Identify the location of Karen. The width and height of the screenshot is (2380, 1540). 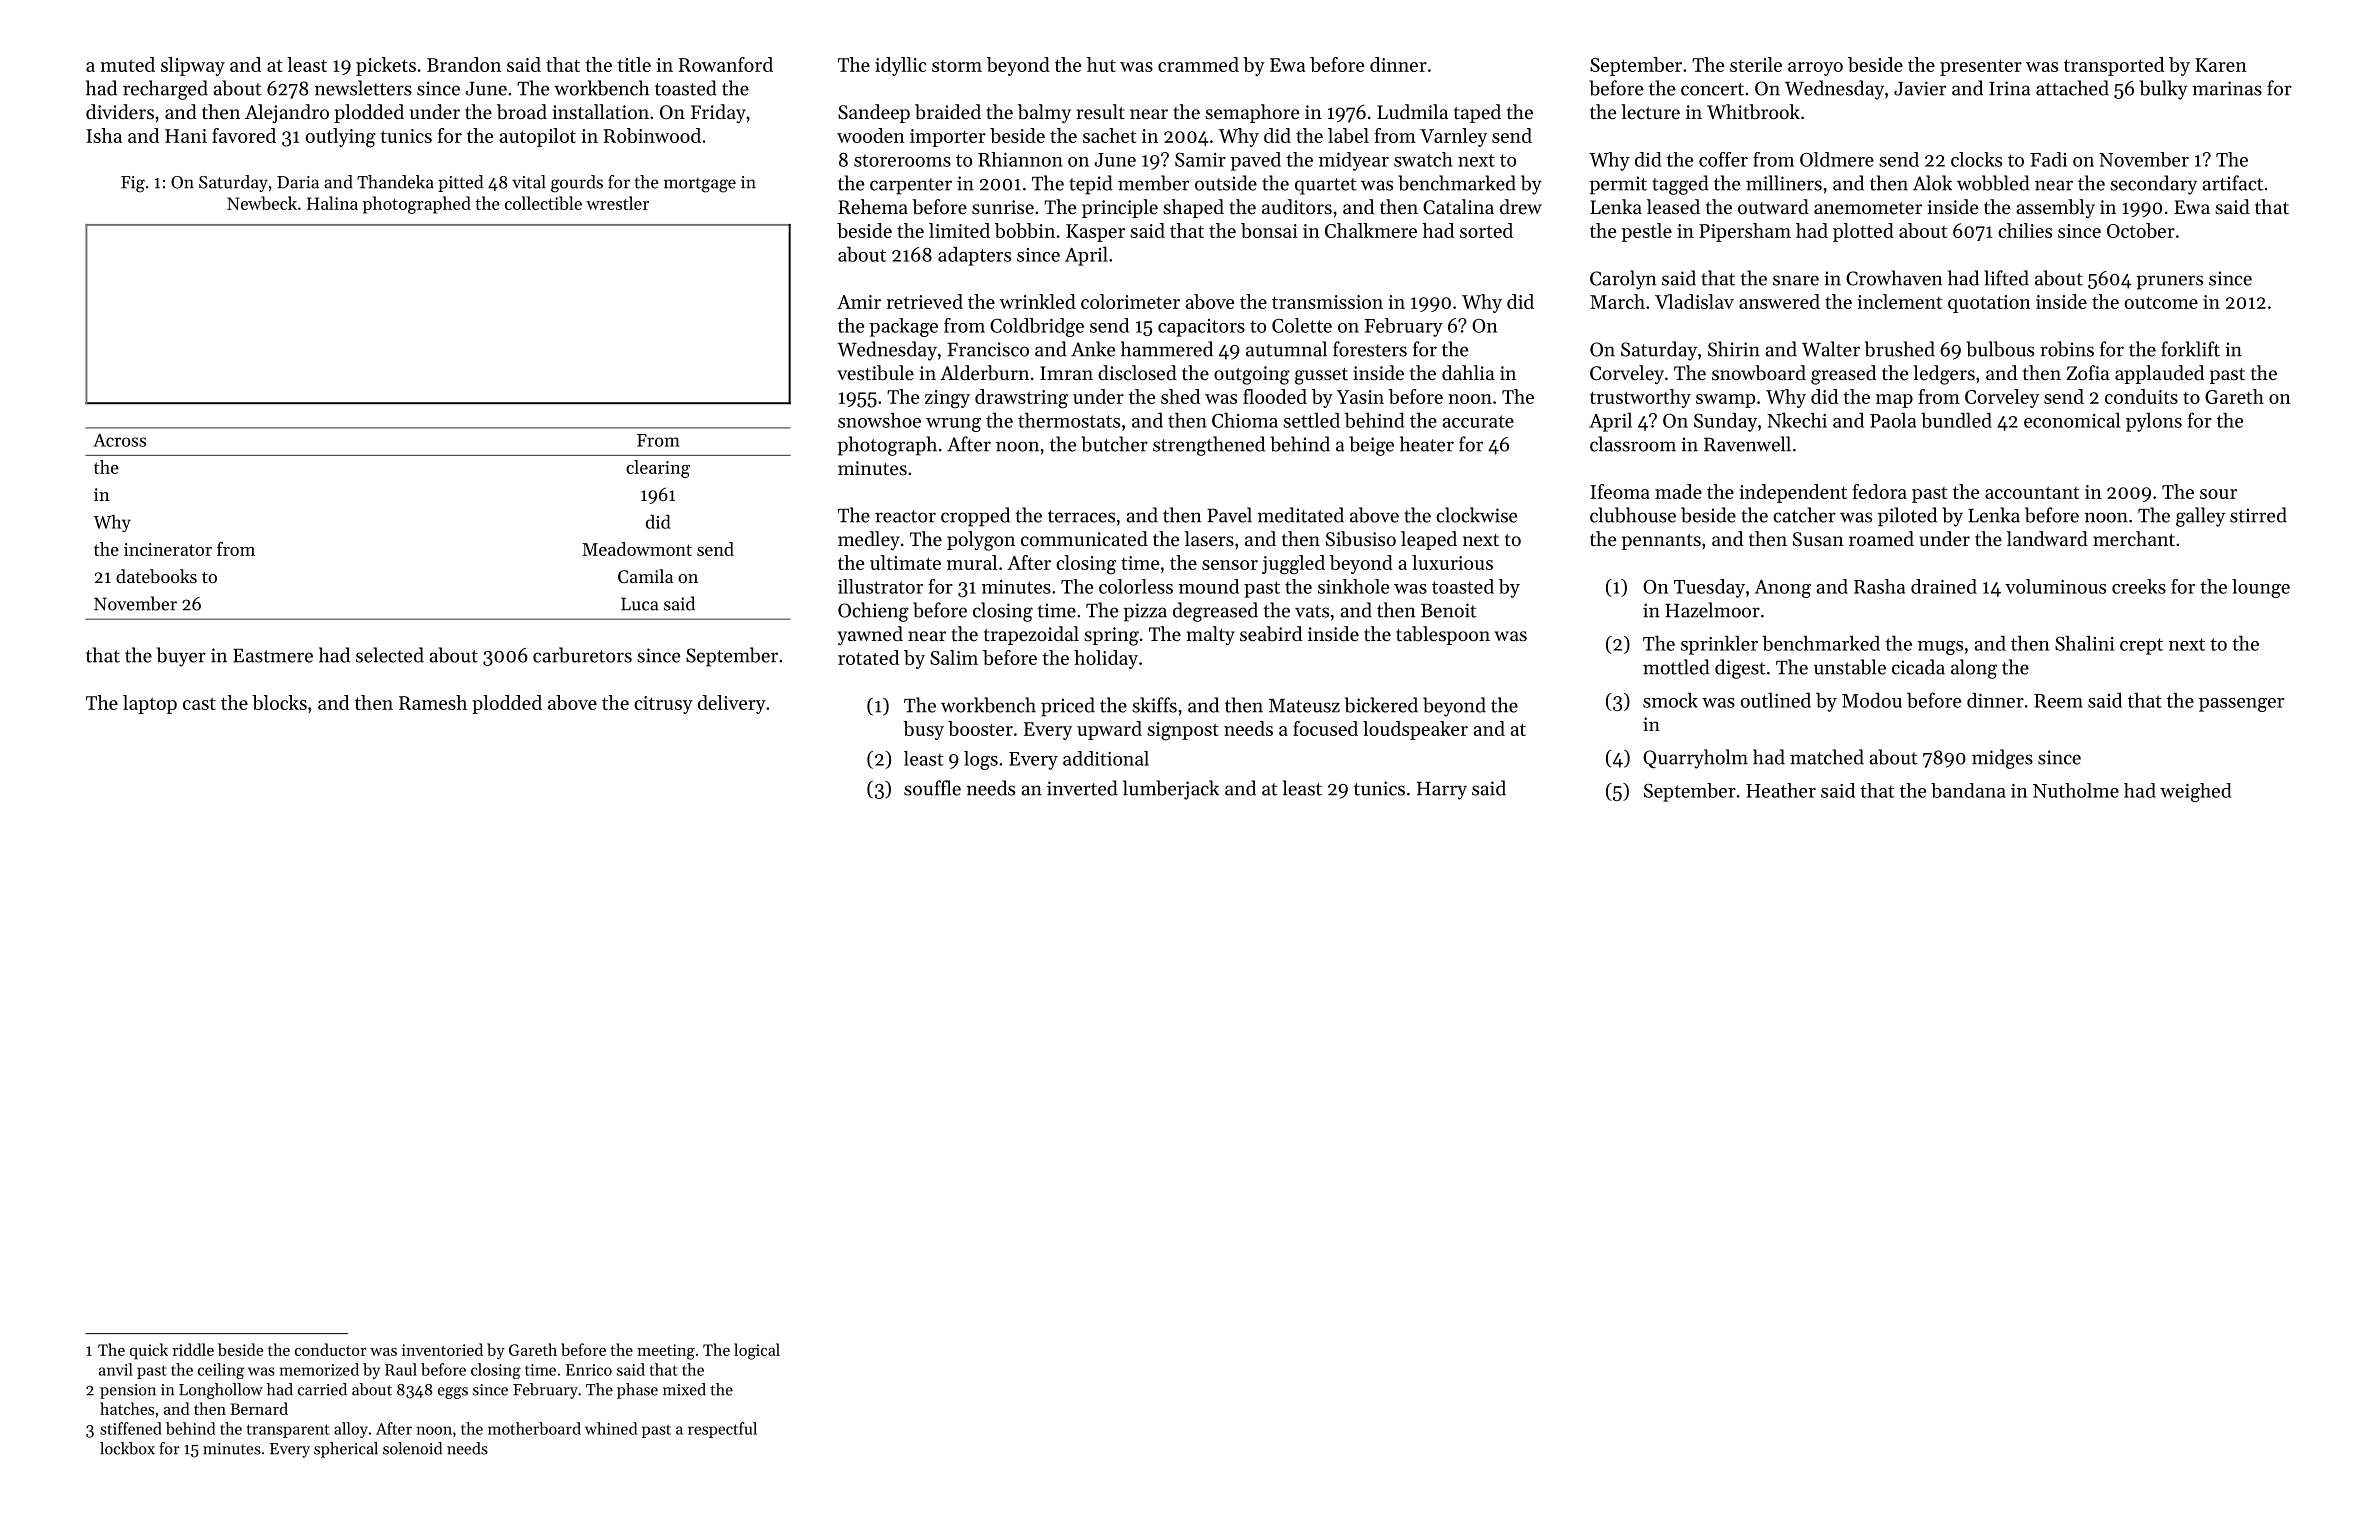
(2221, 65).
